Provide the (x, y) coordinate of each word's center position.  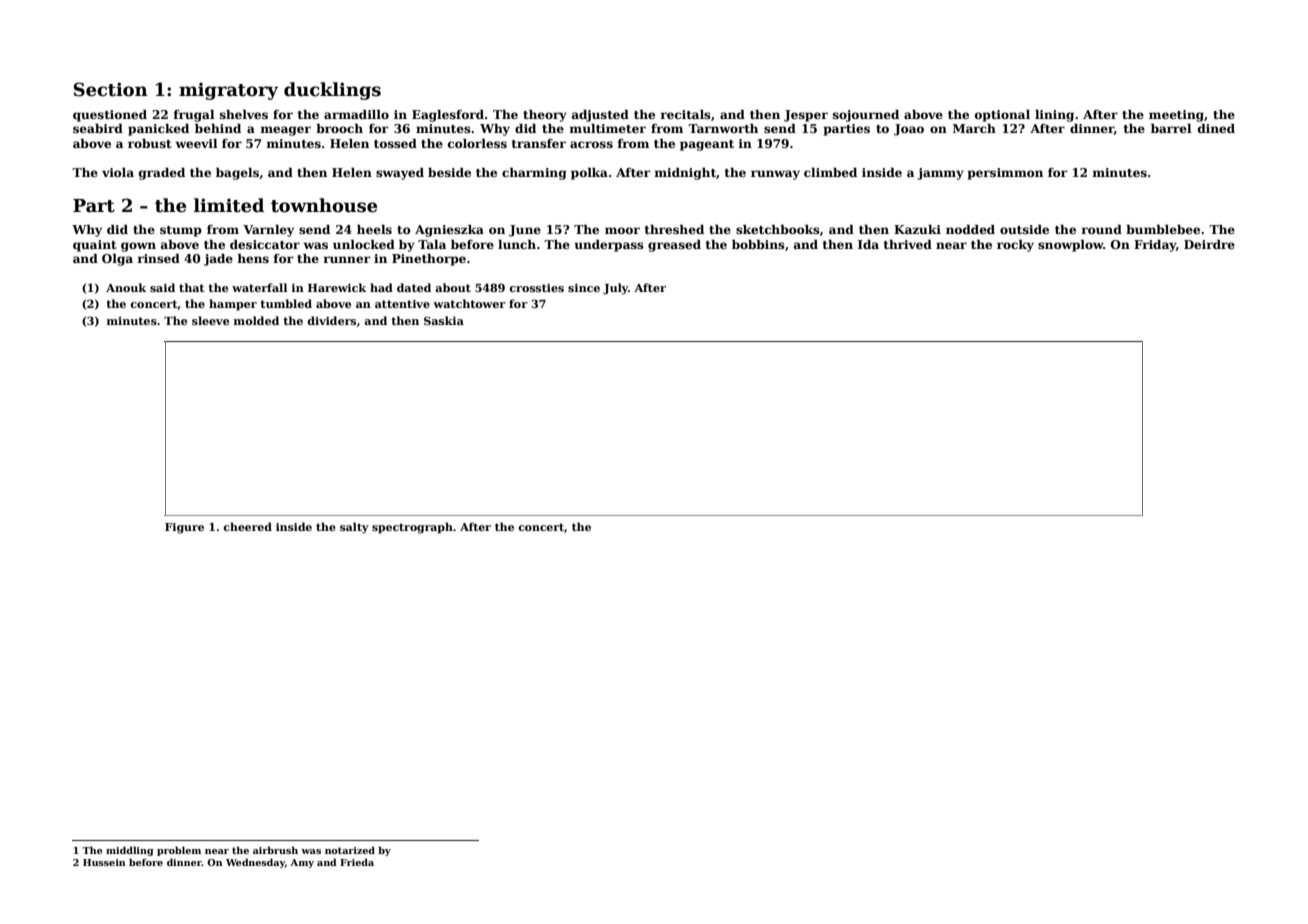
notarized (350, 850)
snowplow (1070, 246)
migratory (228, 91)
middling (130, 851)
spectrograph (412, 528)
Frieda (357, 862)
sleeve (210, 320)
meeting (1176, 116)
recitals (685, 114)
